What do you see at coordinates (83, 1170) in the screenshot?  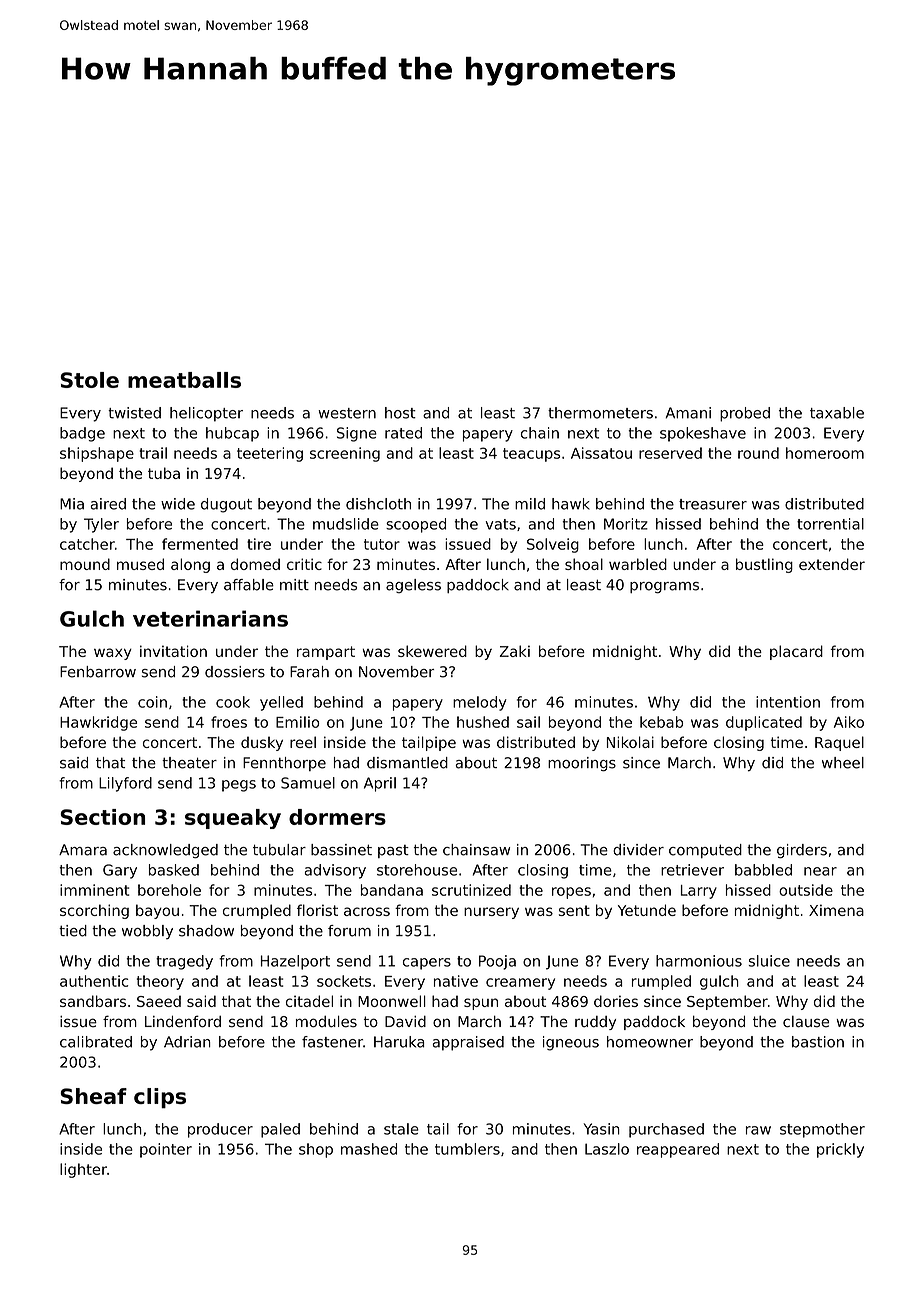 I see `lighter` at bounding box center [83, 1170].
